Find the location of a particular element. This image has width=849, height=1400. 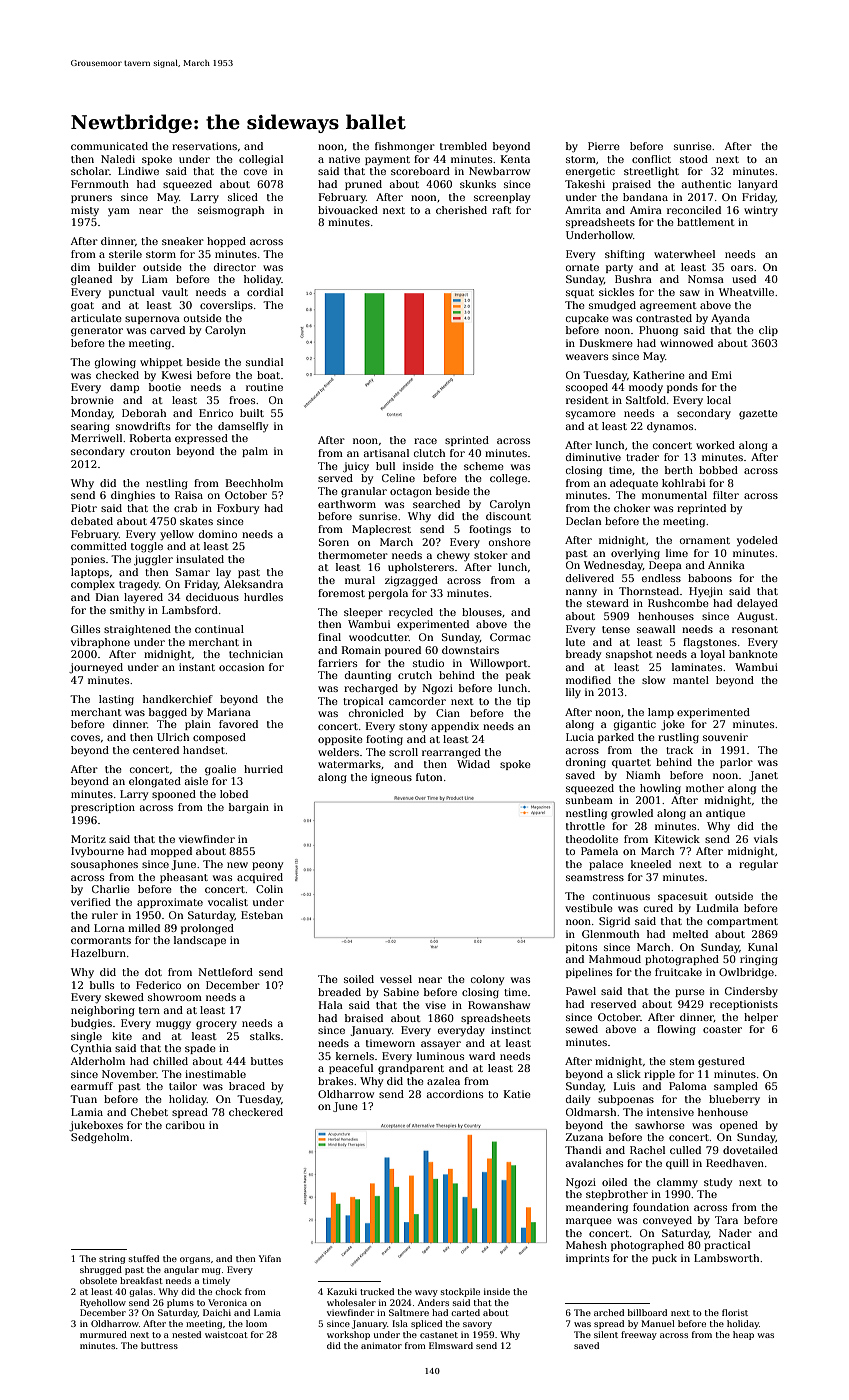

subpoenas is located at coordinates (626, 1100).
